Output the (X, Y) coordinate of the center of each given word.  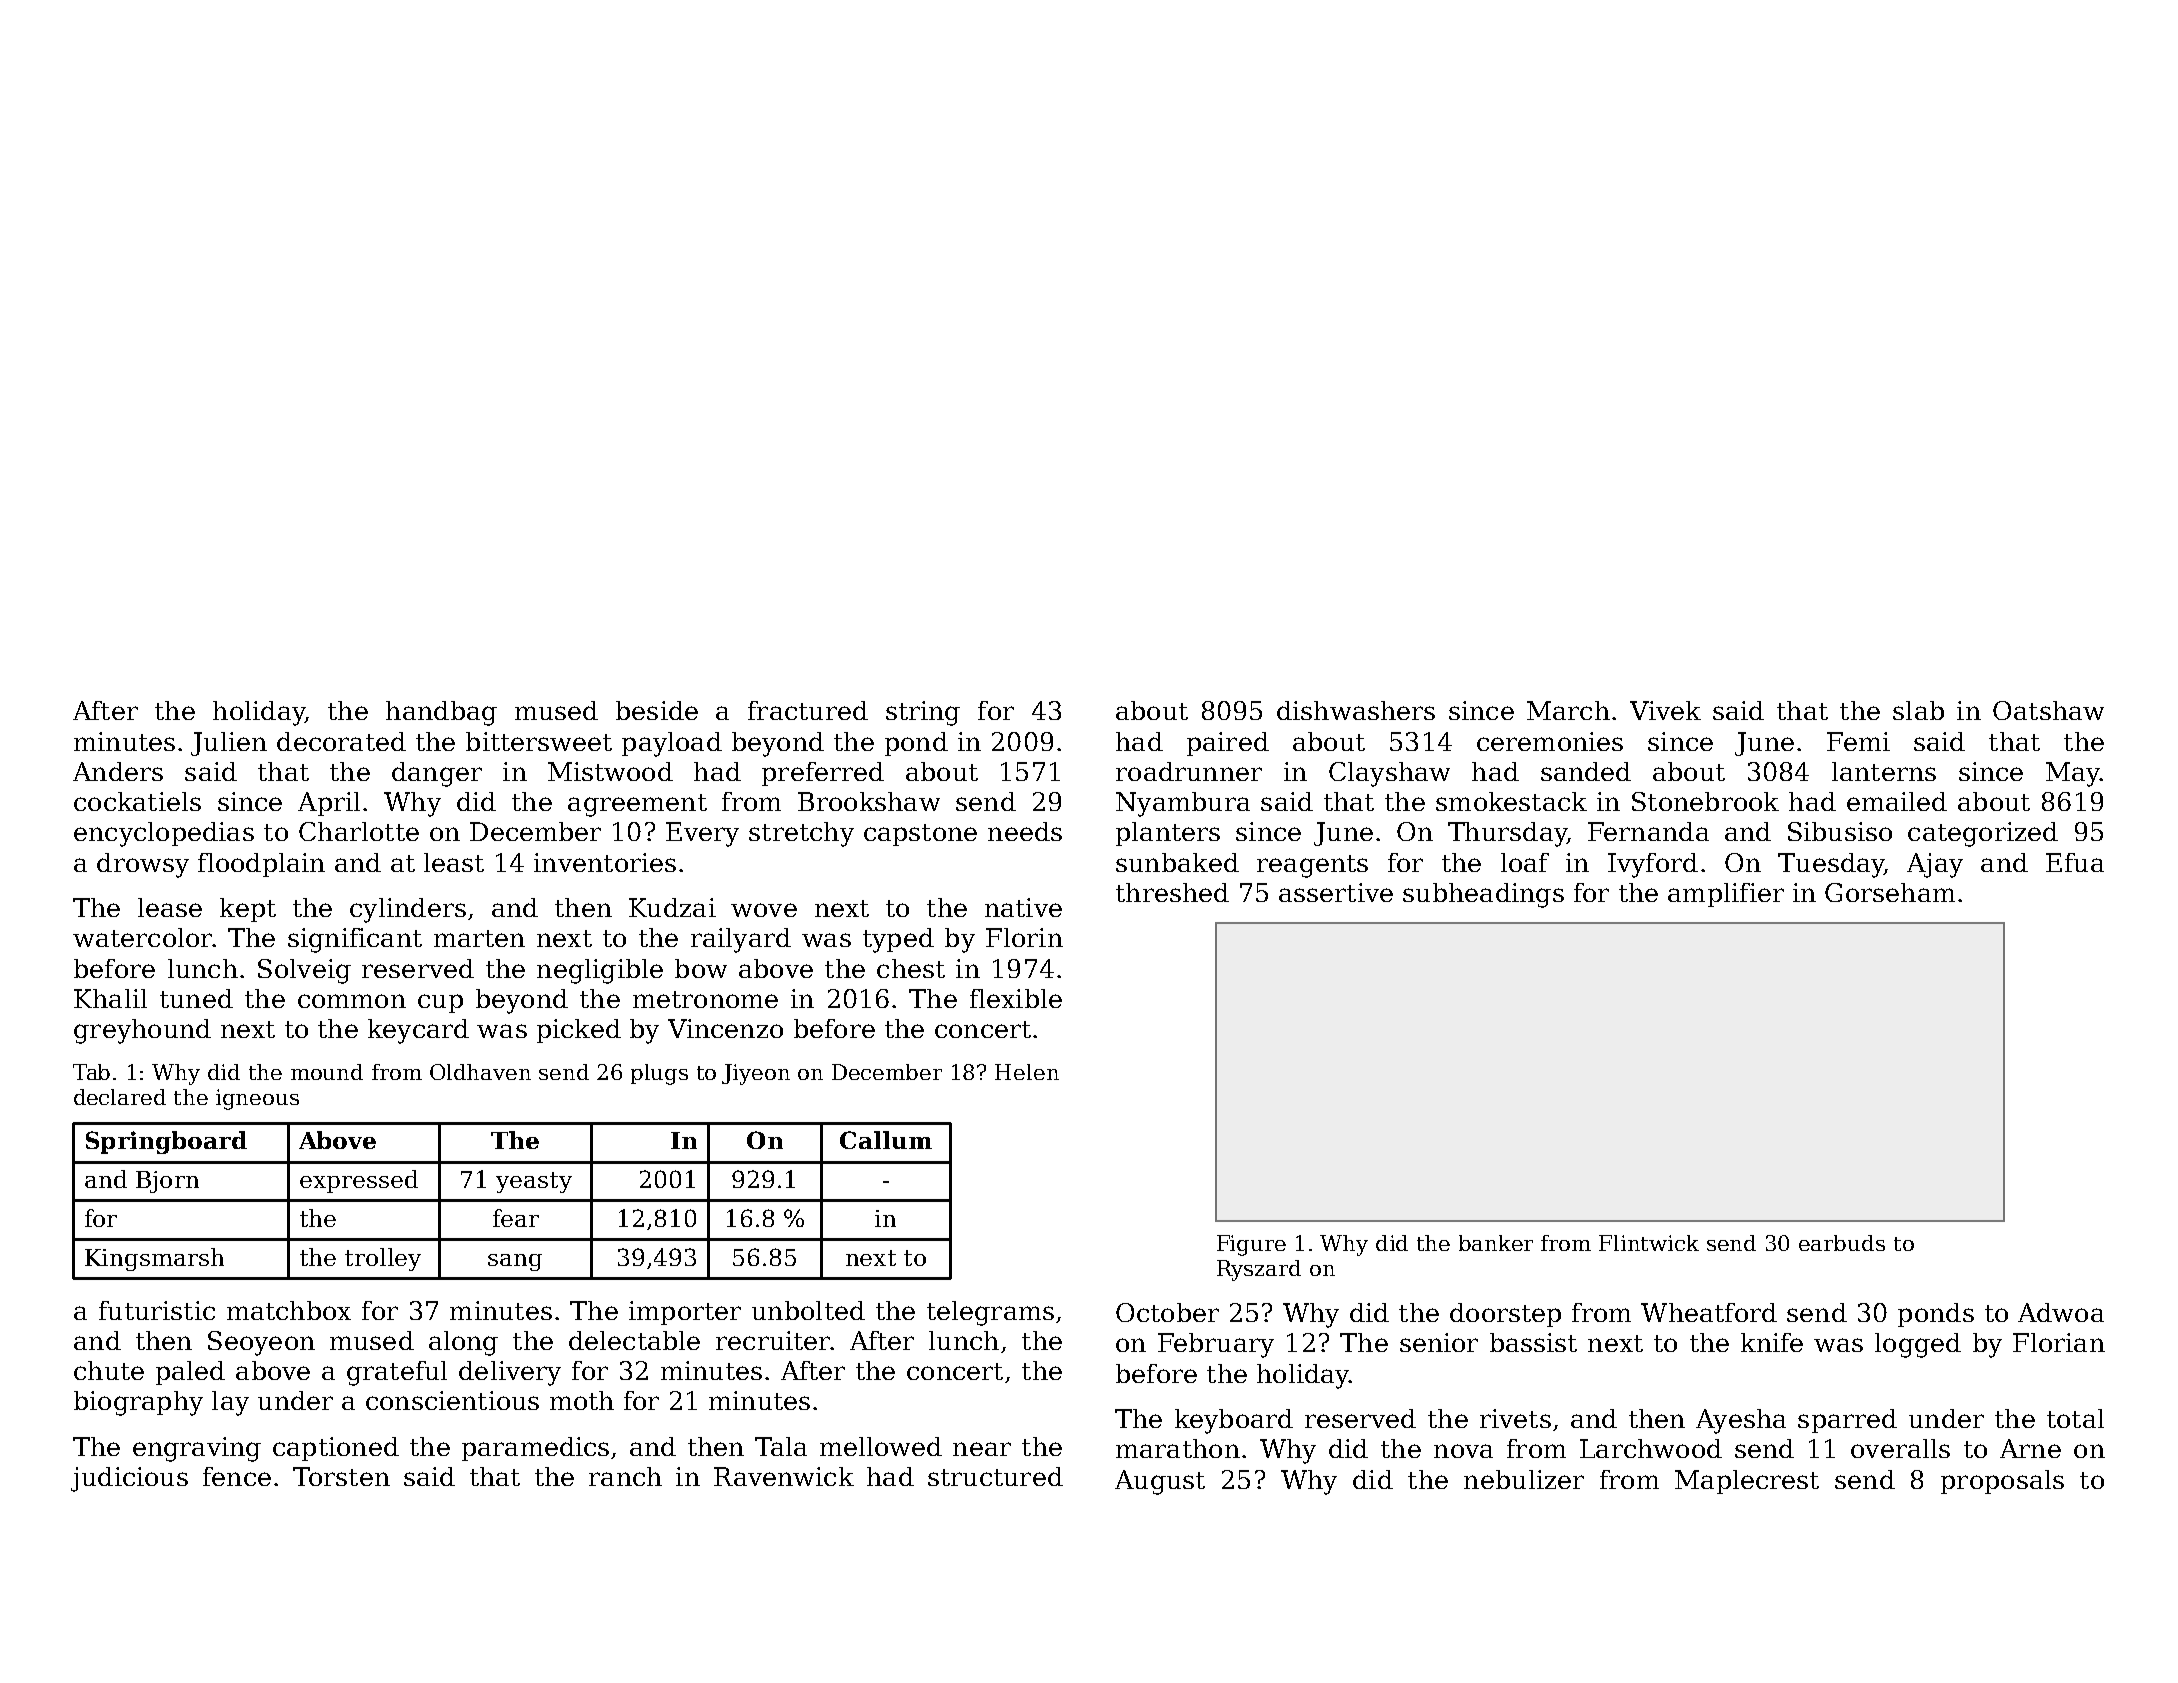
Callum (886, 1140)
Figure (1251, 1245)
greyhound (142, 1031)
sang (515, 1262)
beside (657, 710)
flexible (1016, 998)
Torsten (341, 1476)
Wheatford (1709, 1312)
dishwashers (1356, 710)
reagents (1312, 866)
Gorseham (1890, 892)
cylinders (408, 910)
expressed (359, 1181)
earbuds (1842, 1243)
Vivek (1665, 710)
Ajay (1935, 865)
